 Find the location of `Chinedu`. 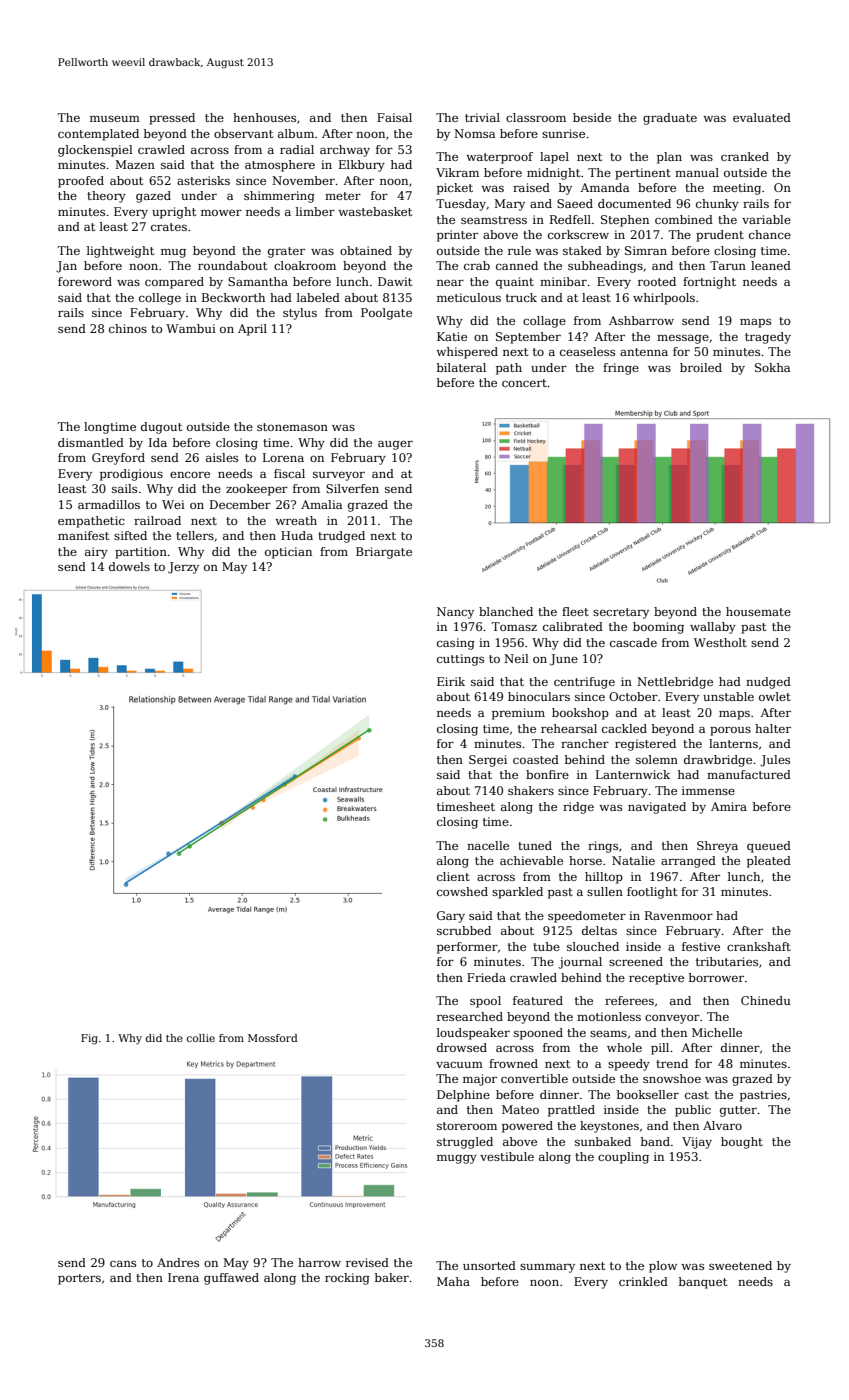

Chinedu is located at coordinates (766, 1000).
